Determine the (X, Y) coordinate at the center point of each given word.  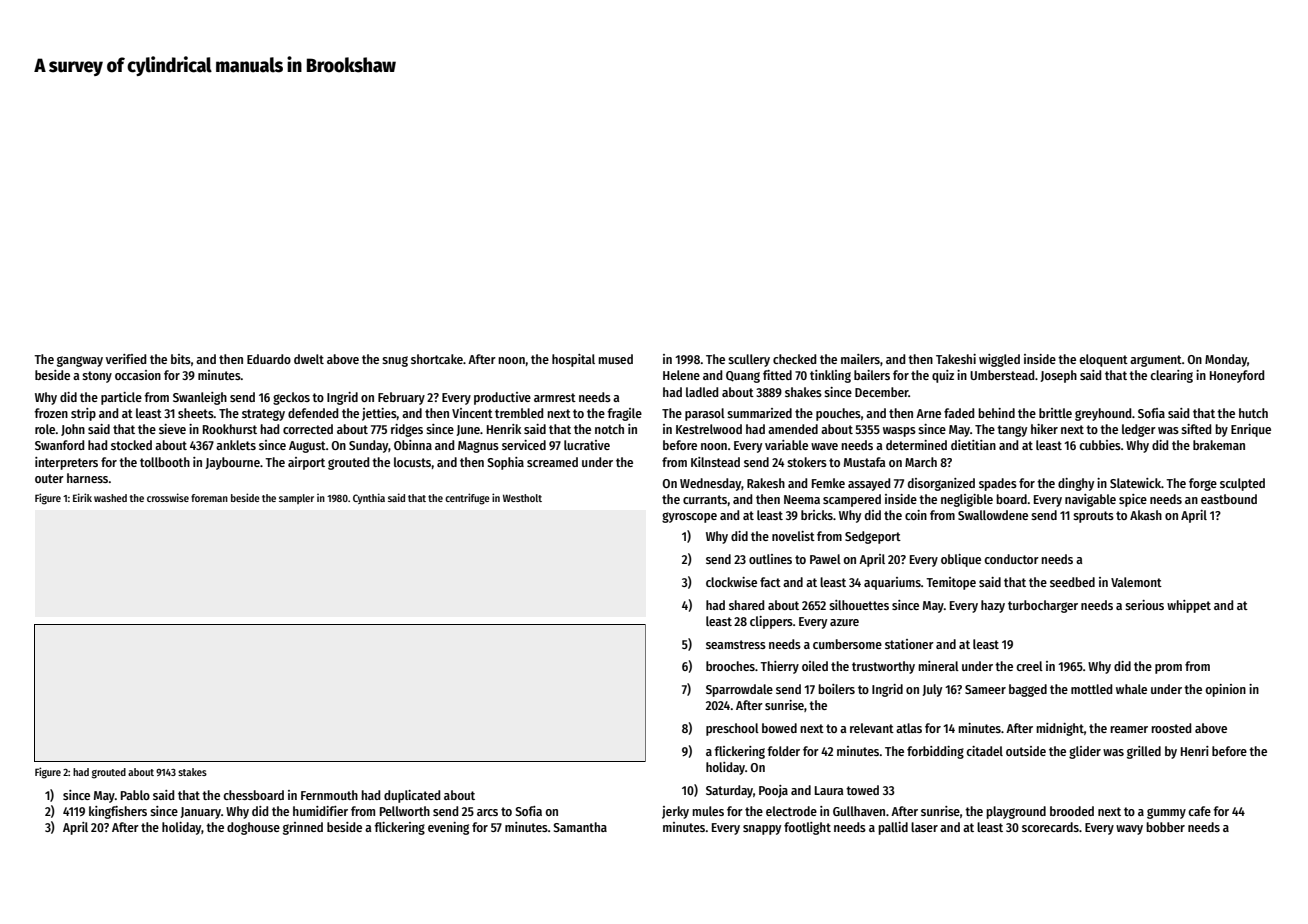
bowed (779, 728)
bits (181, 359)
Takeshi (956, 359)
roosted (1171, 728)
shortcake (437, 359)
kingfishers (118, 812)
